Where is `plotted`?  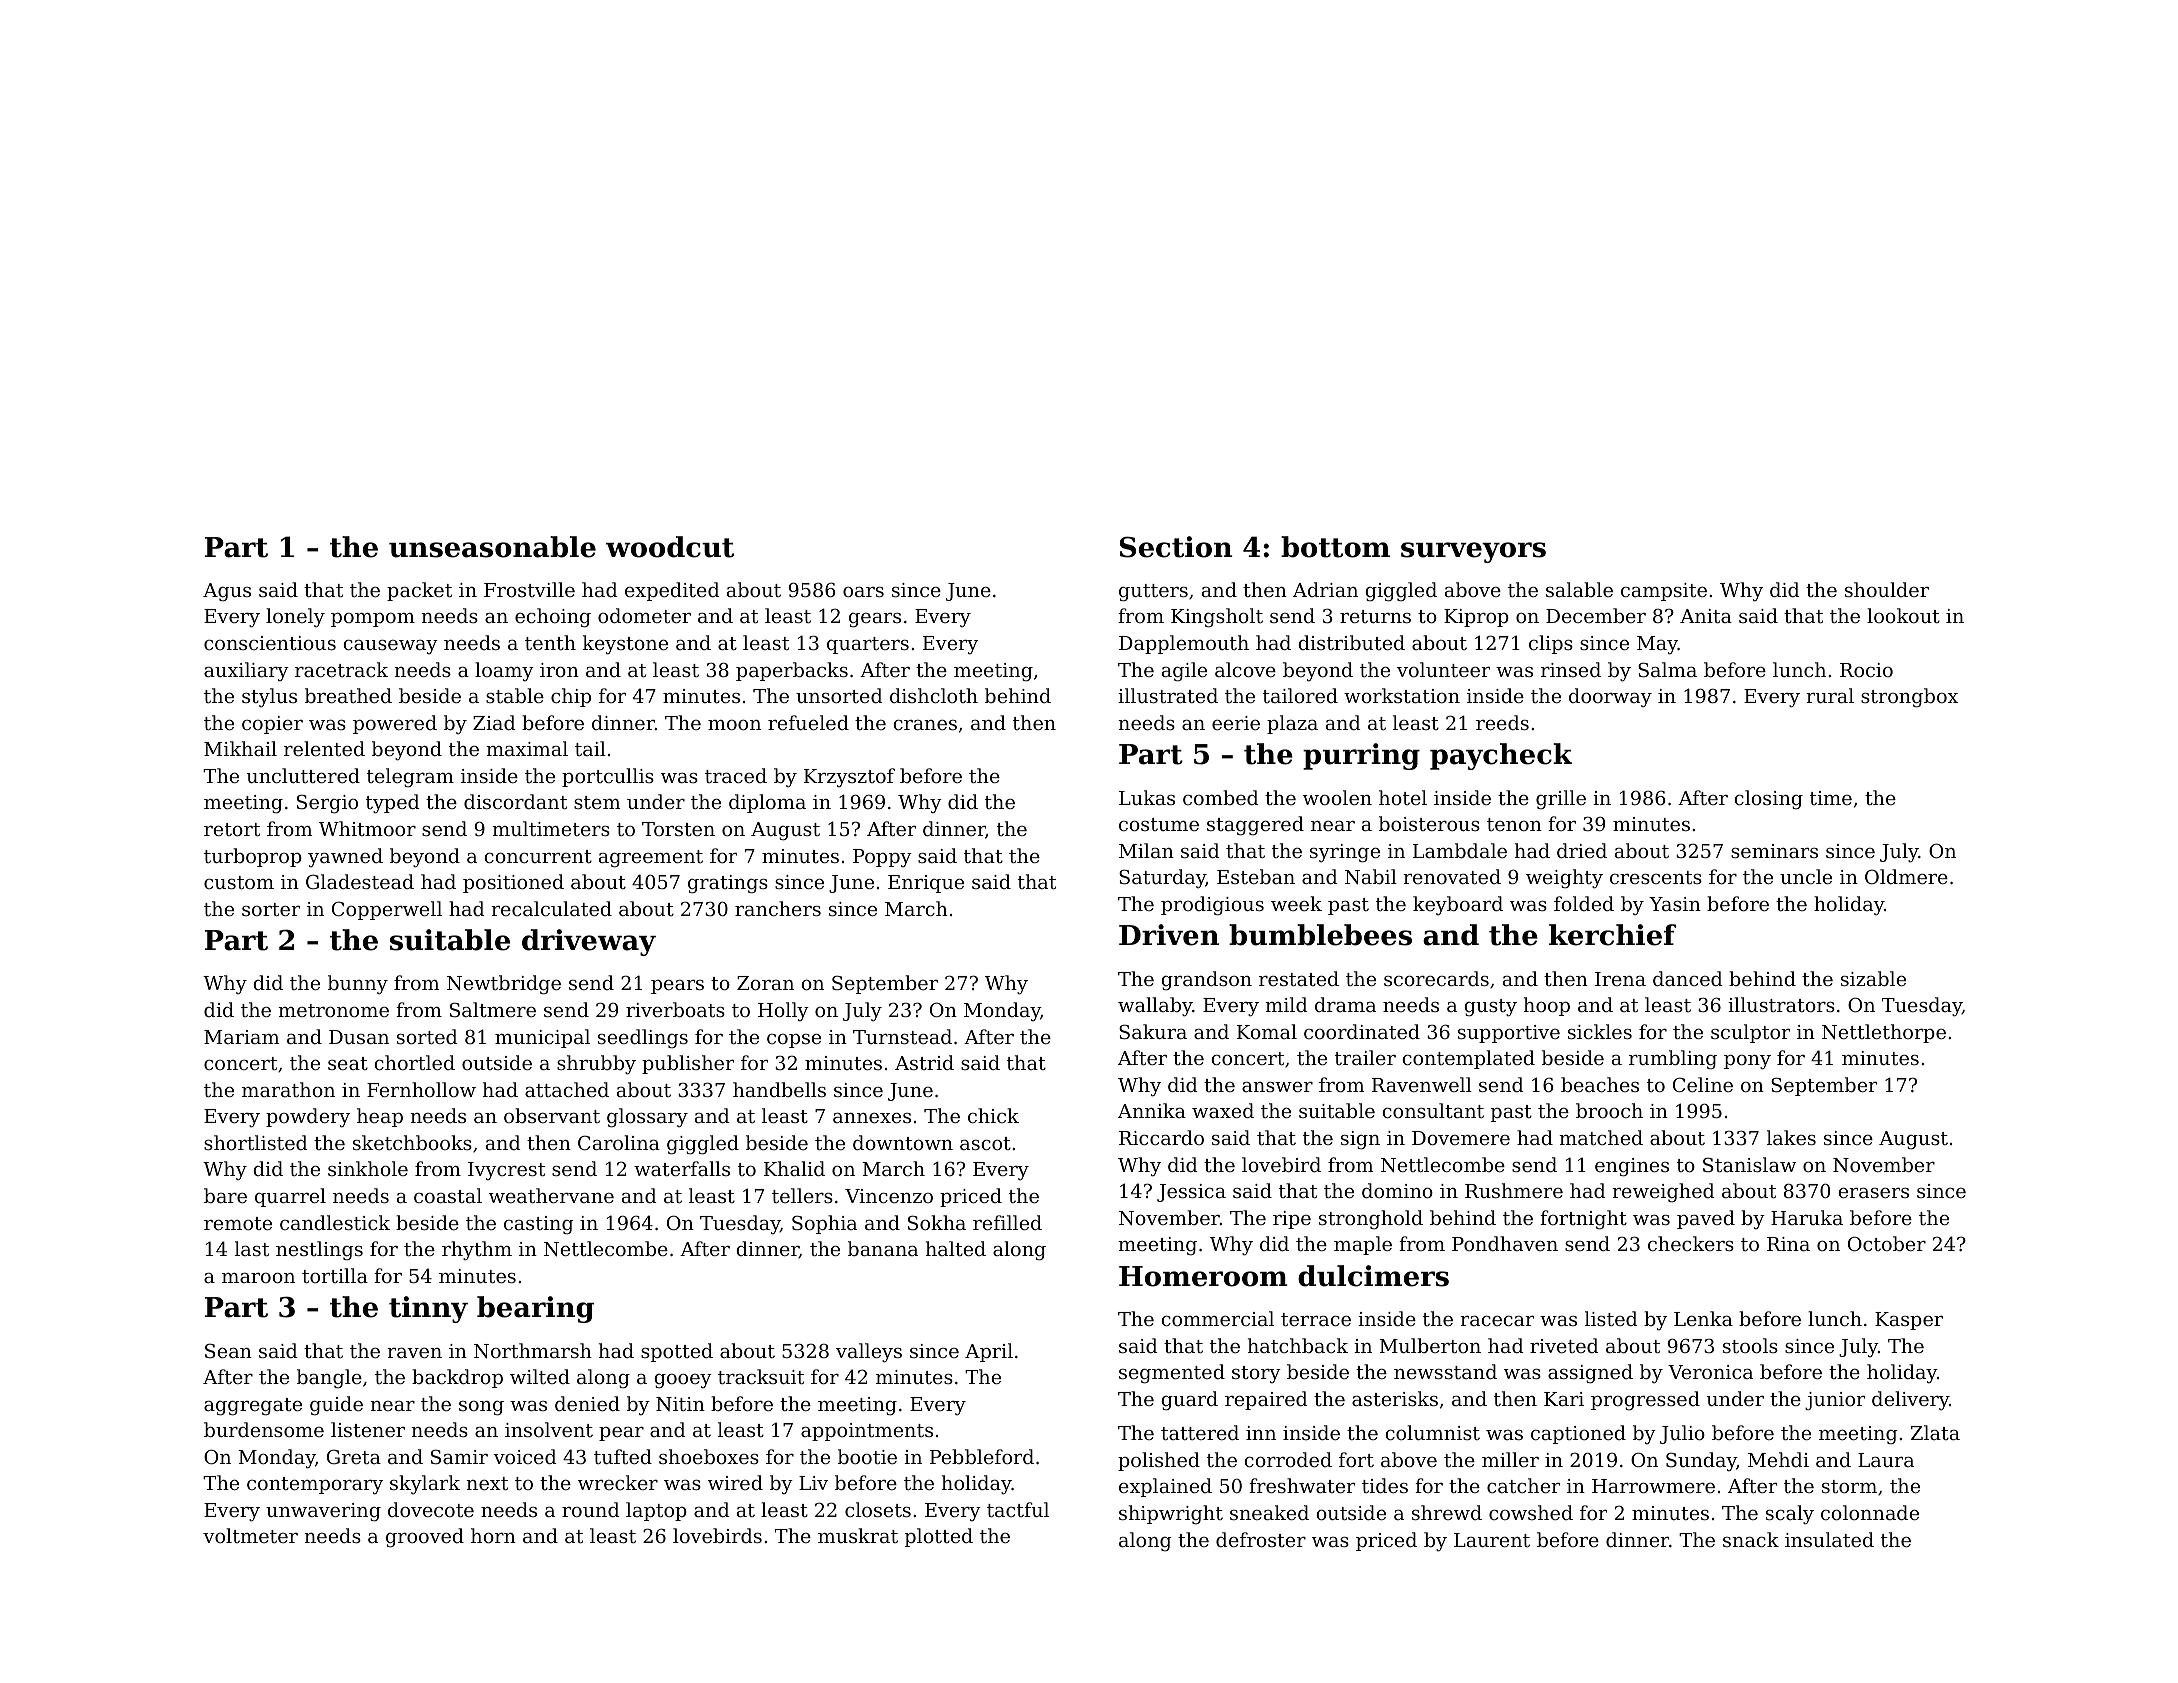
plotted is located at coordinates (939, 1537).
